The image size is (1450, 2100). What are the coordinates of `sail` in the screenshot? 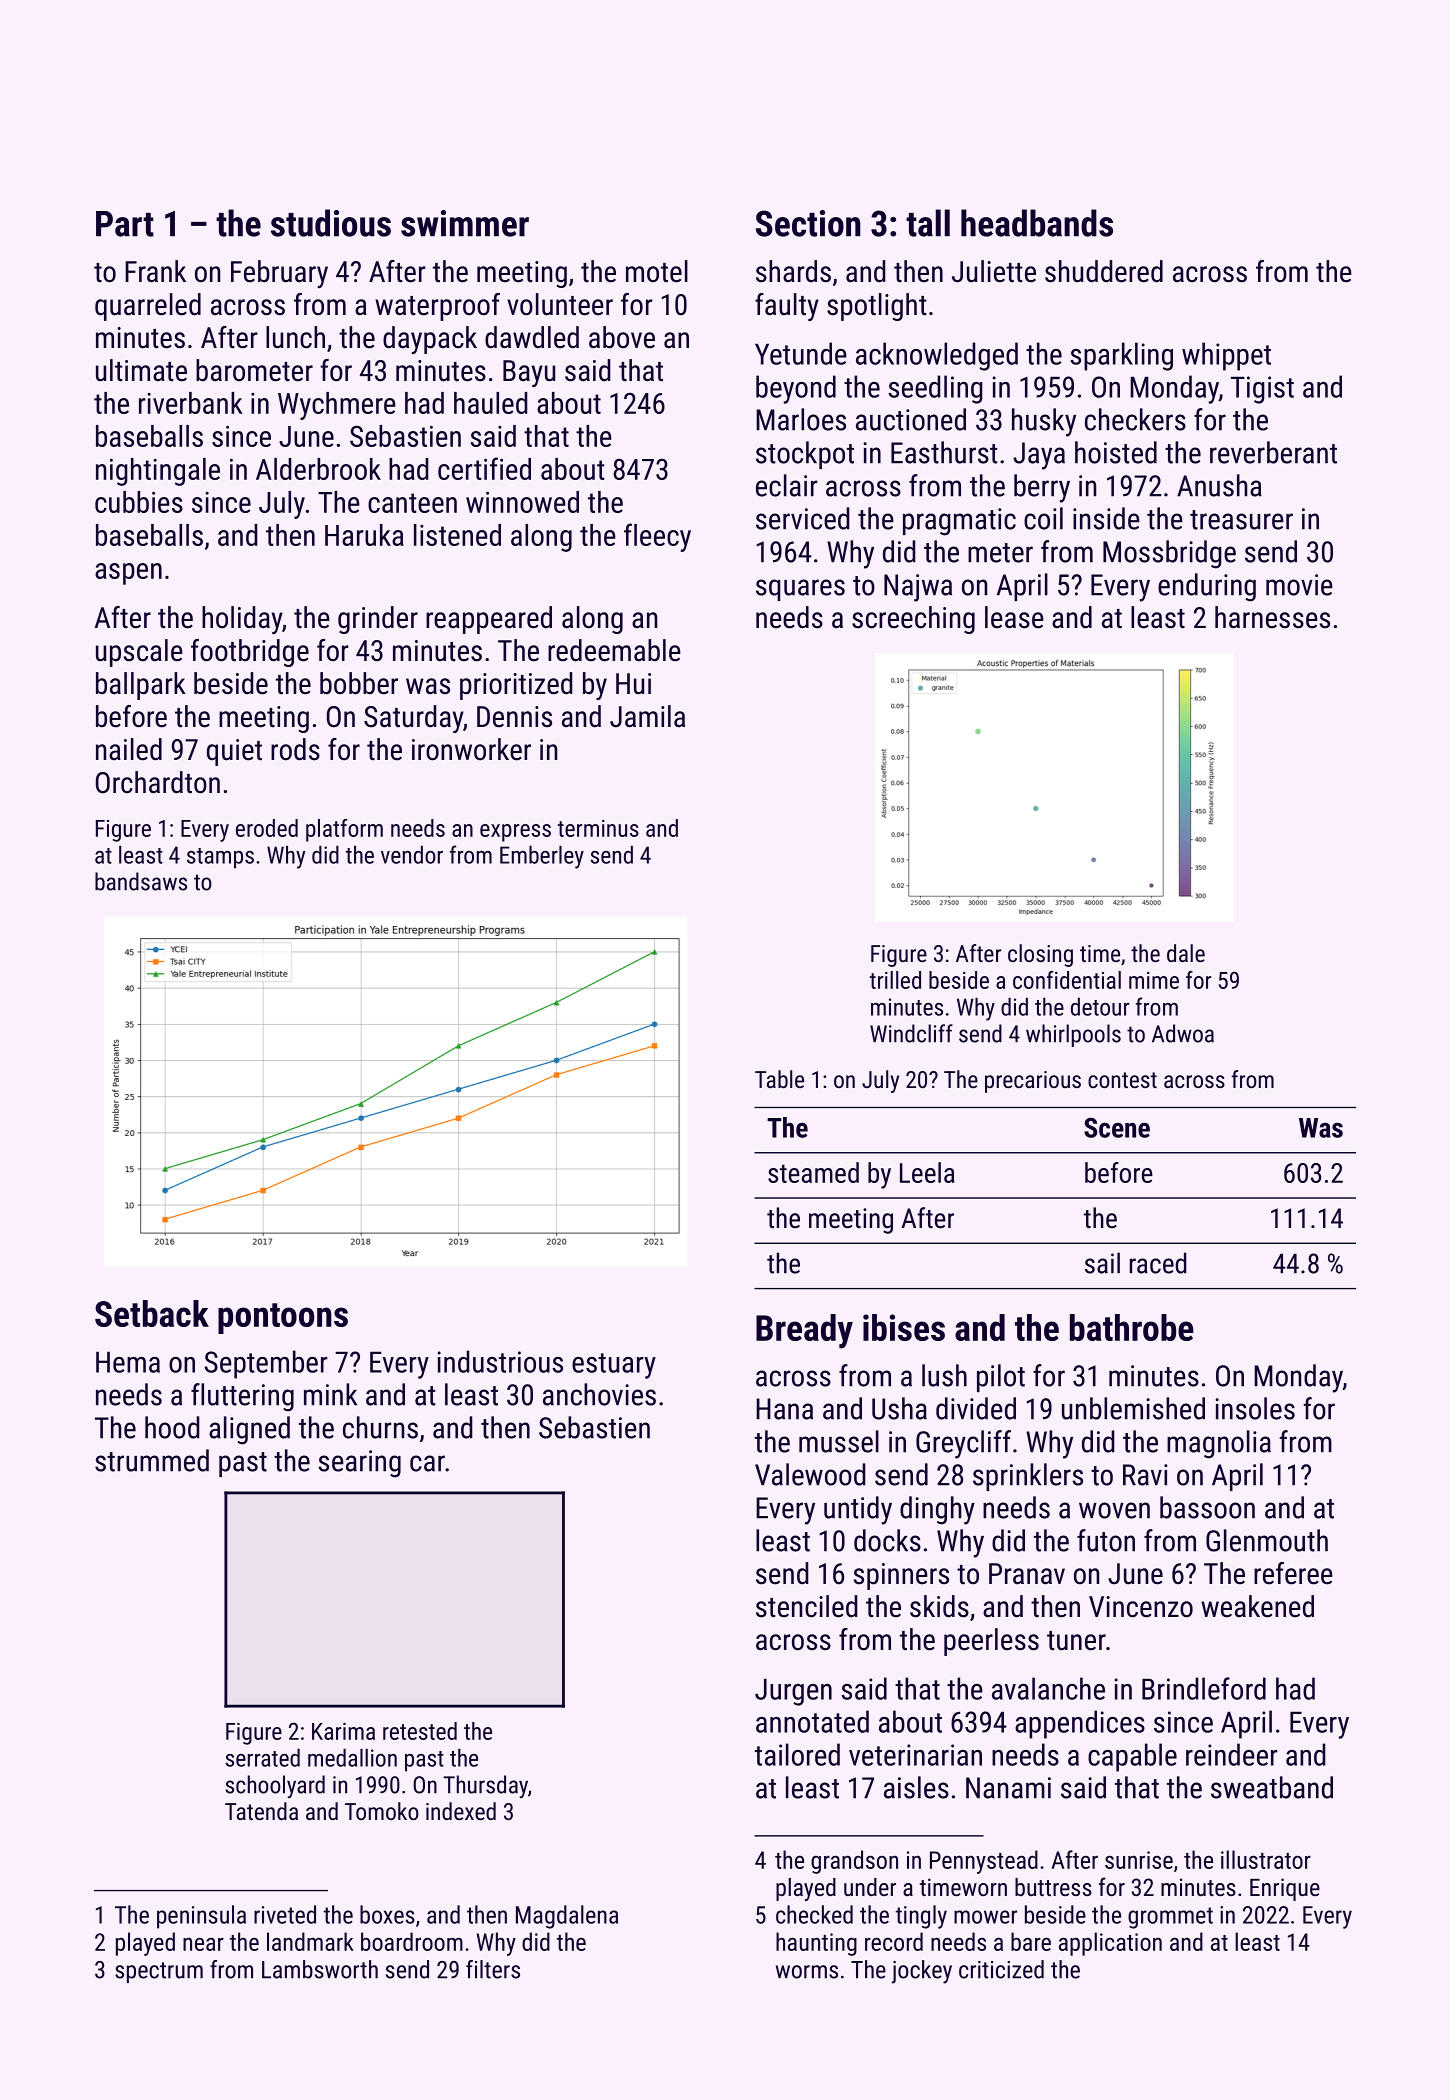 It's located at (1102, 1263).
